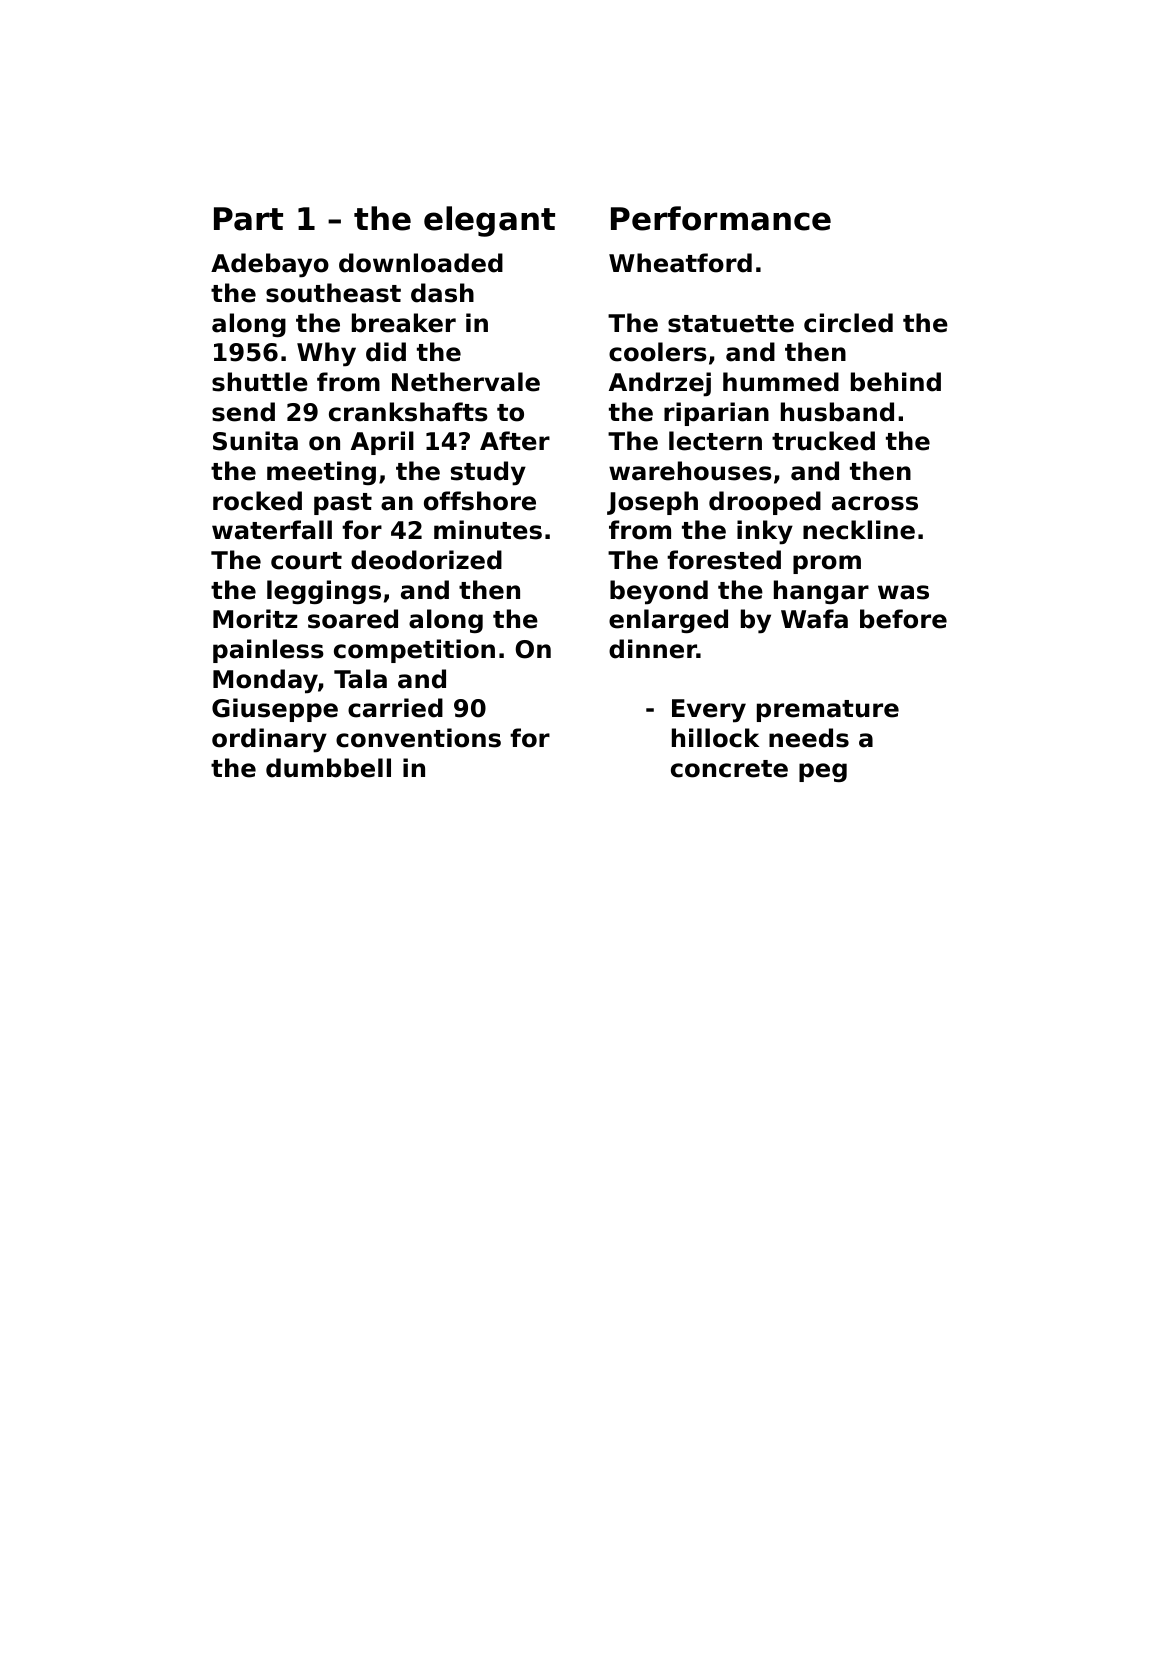  Describe the element at coordinates (680, 263) in the page. I see `Wheatford` at that location.
